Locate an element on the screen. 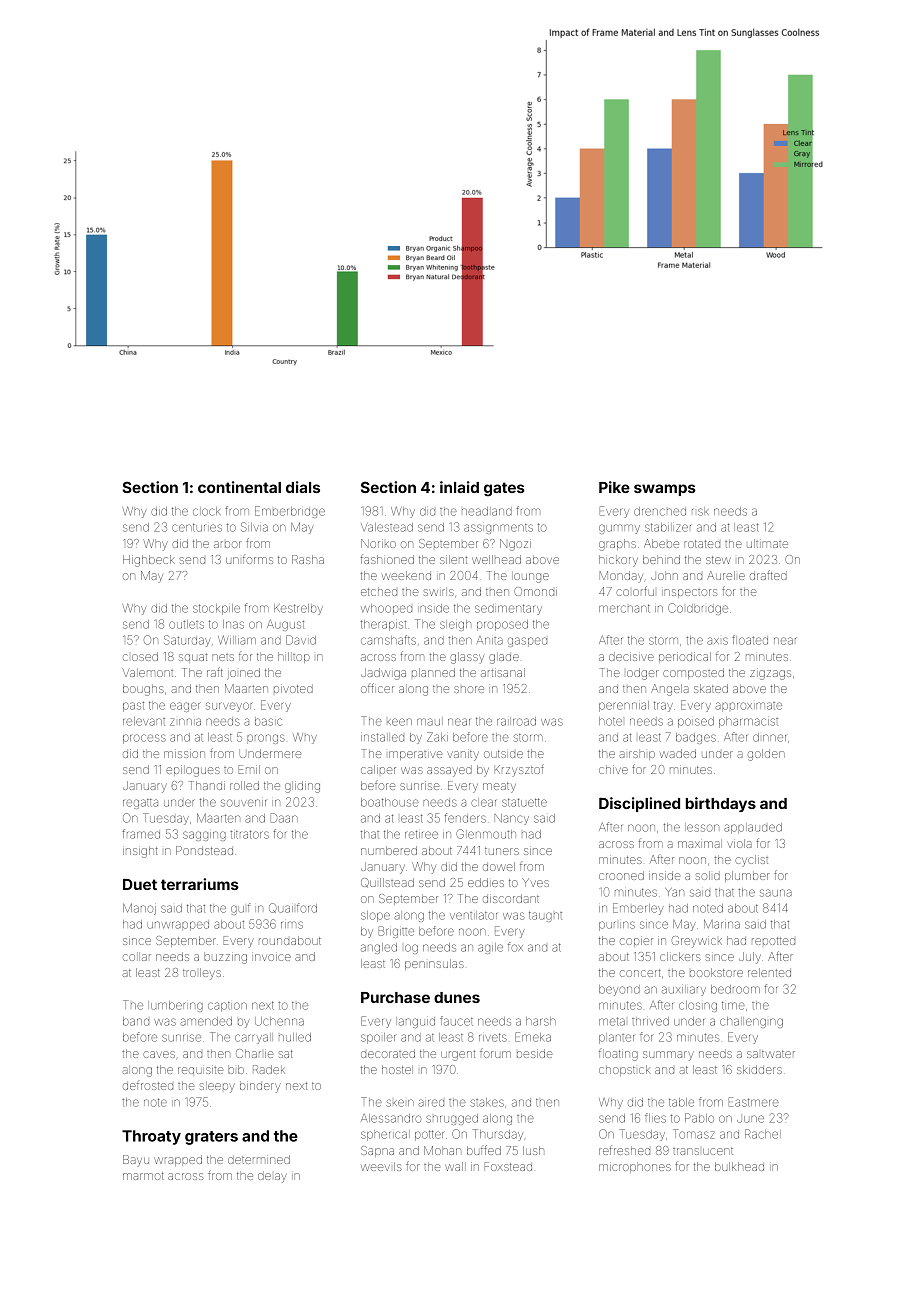 The width and height of the screenshot is (924, 1308). Coldbridge is located at coordinates (698, 609).
